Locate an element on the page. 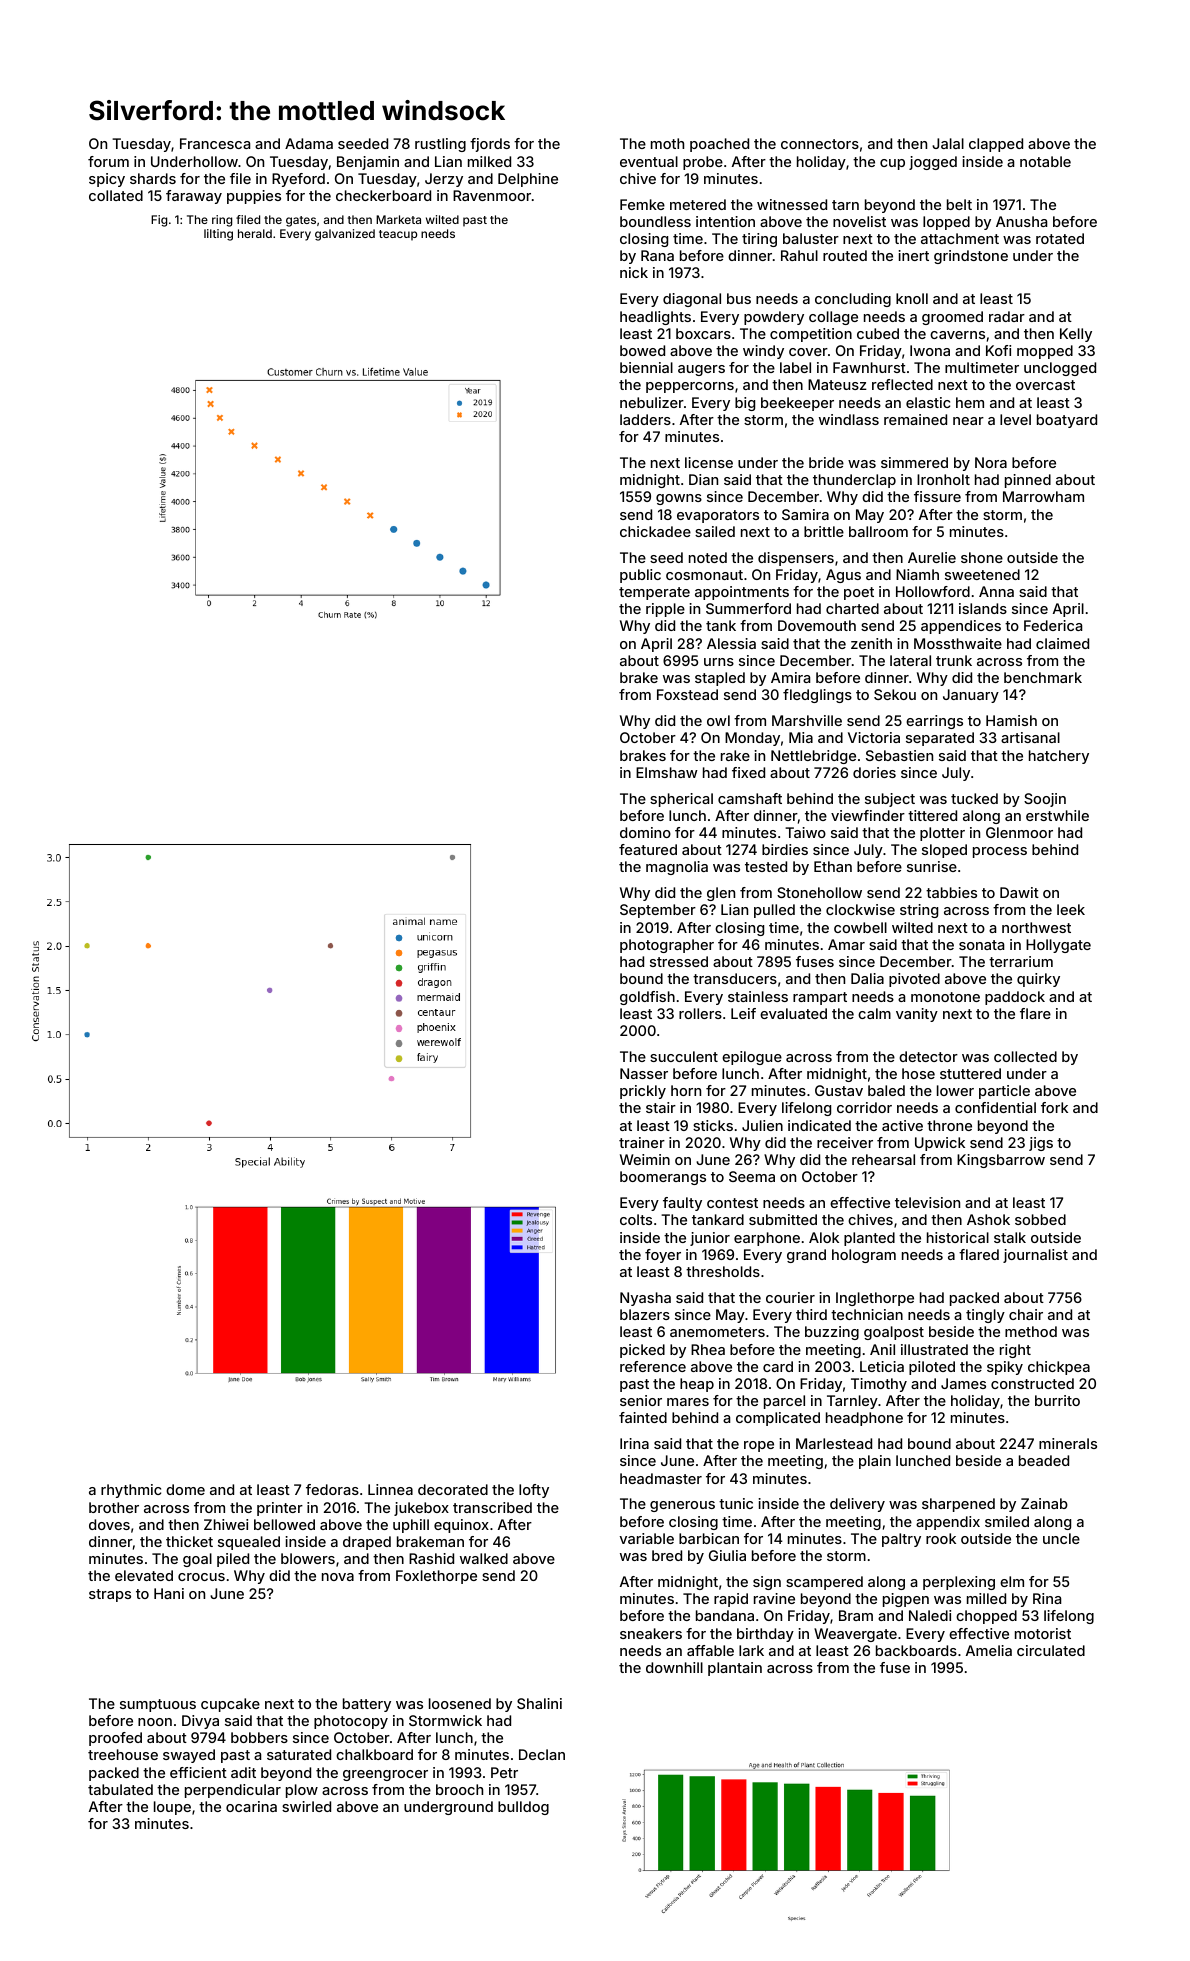 This page has width=1190, height=1961. dome is located at coordinates (185, 1489).
